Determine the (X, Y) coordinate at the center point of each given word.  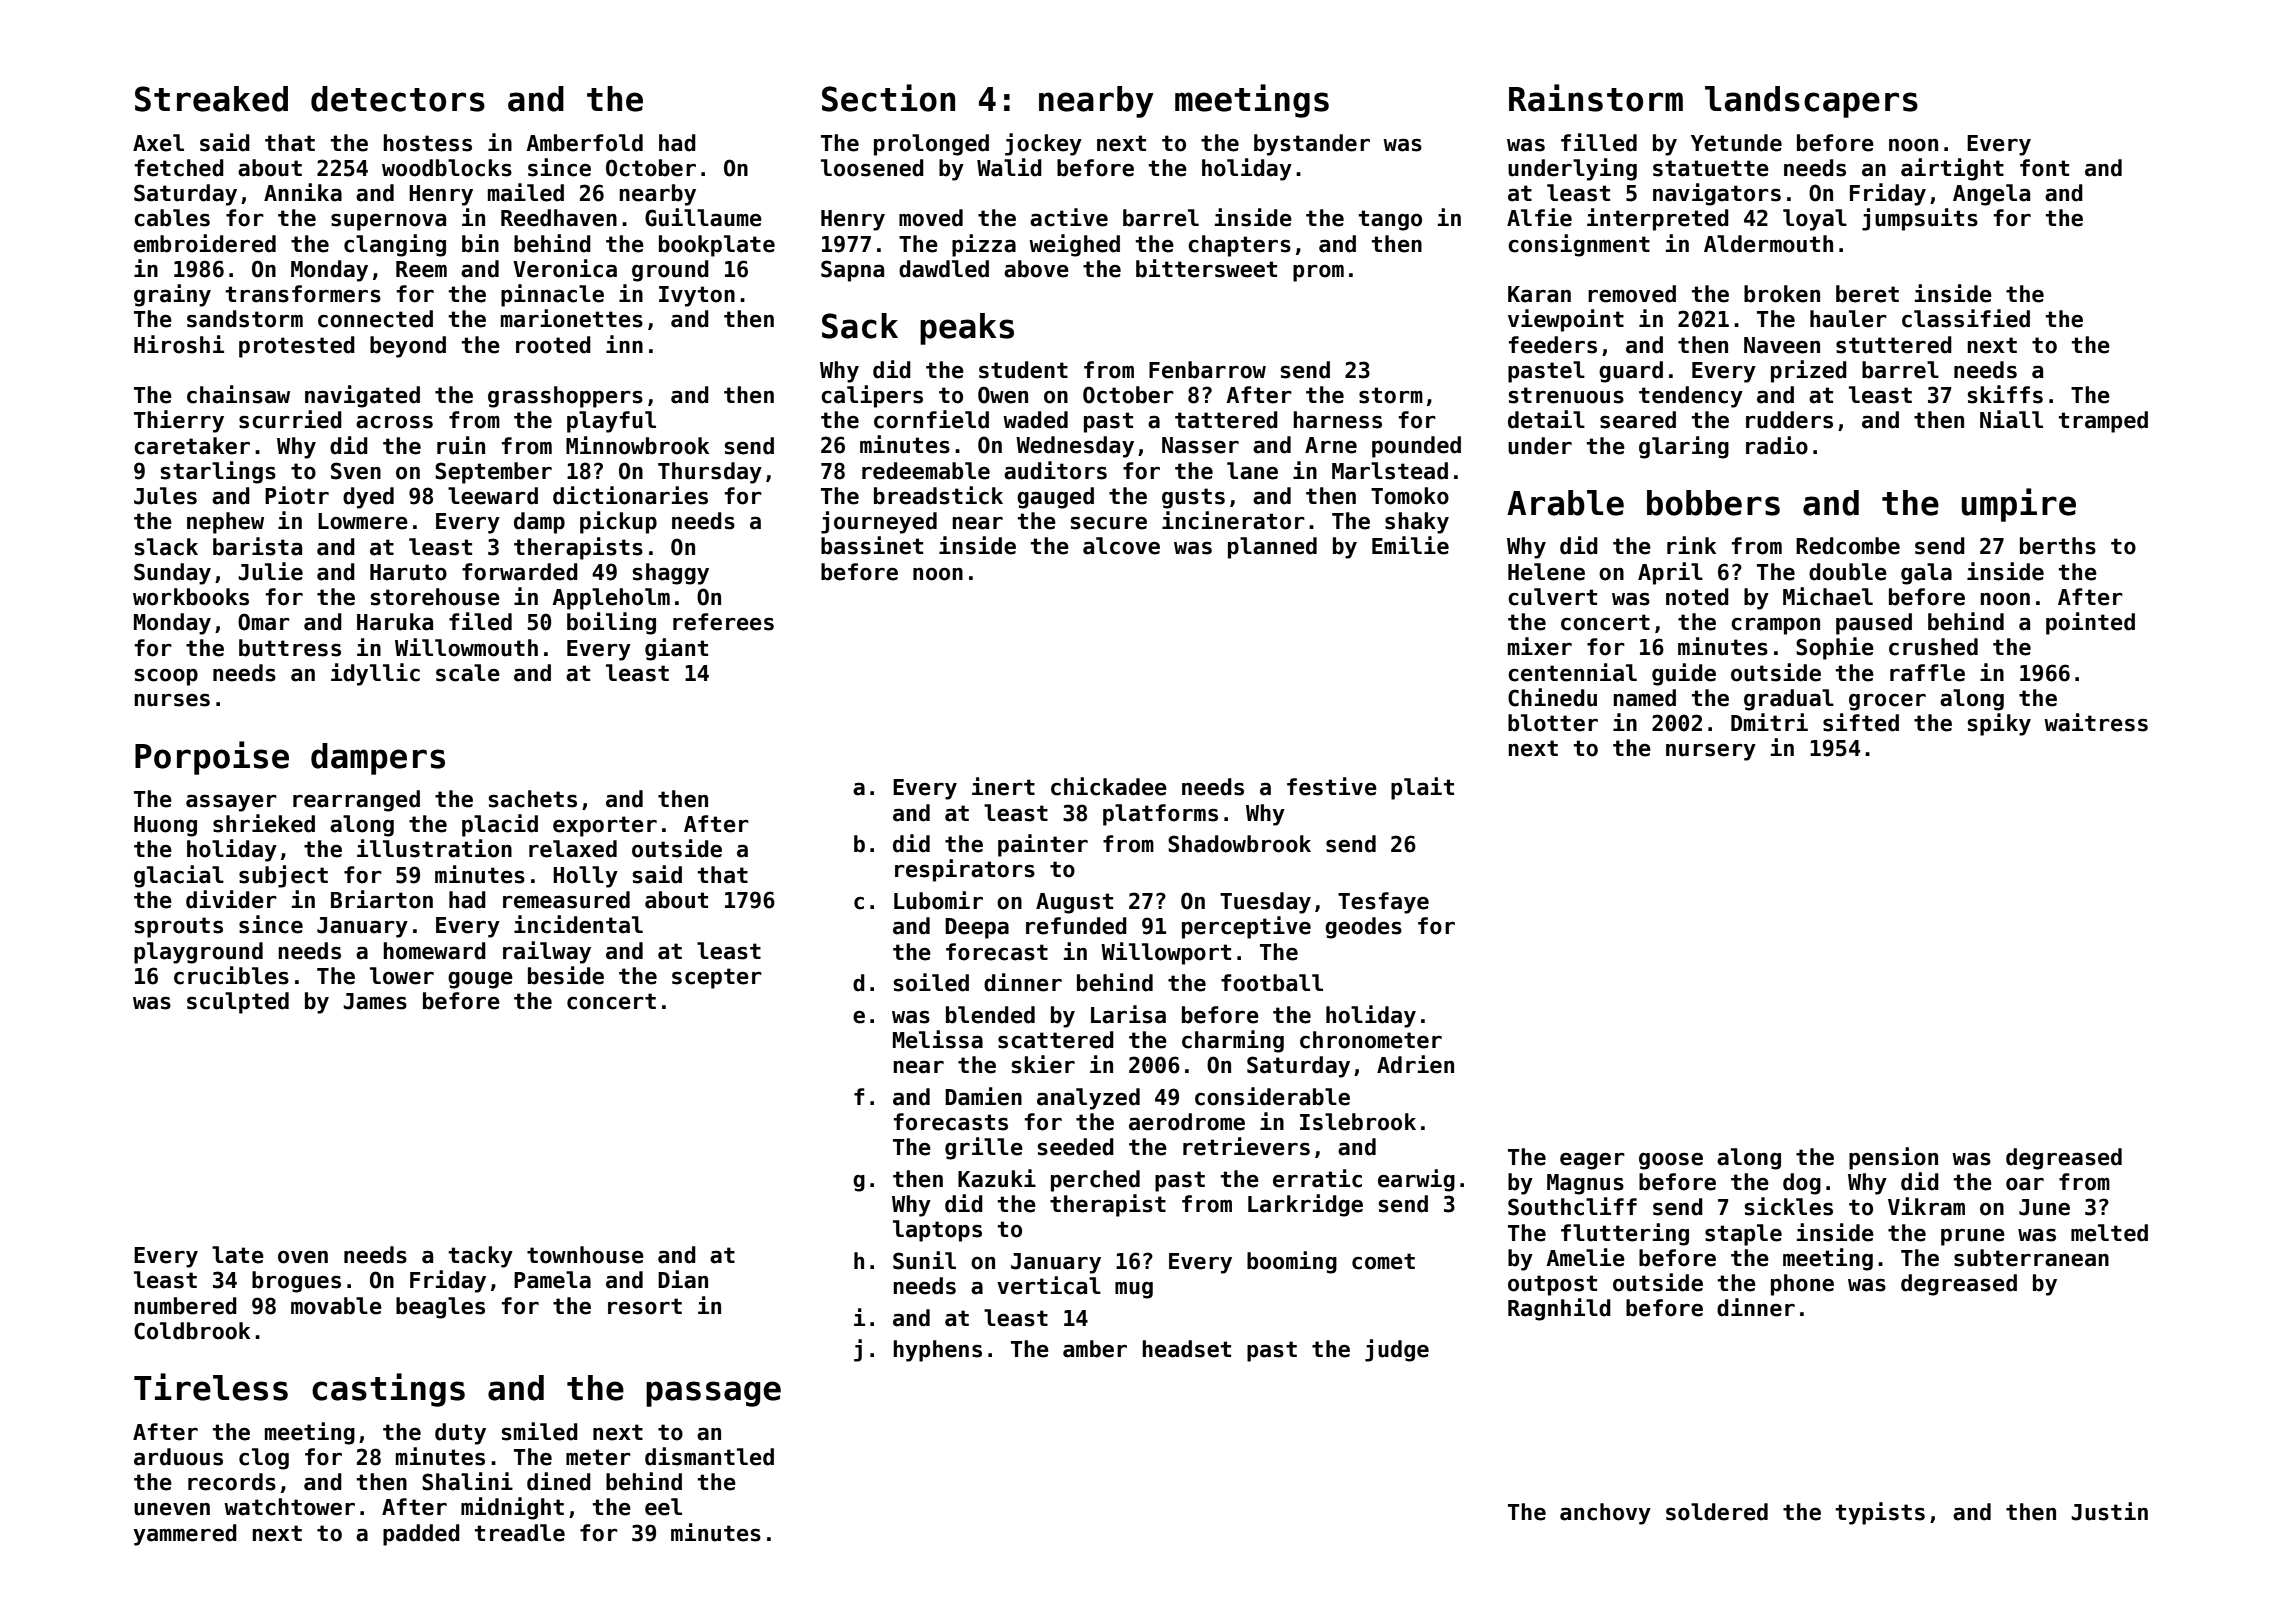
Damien (983, 1096)
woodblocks (447, 168)
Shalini (467, 1481)
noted (1697, 597)
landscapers (1811, 102)
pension (1893, 1158)
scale (468, 673)
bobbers (1713, 503)
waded (1035, 420)
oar (2025, 1184)
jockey (1043, 144)
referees (723, 622)
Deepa (977, 928)
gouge (480, 980)
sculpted (238, 1003)
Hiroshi (179, 344)
